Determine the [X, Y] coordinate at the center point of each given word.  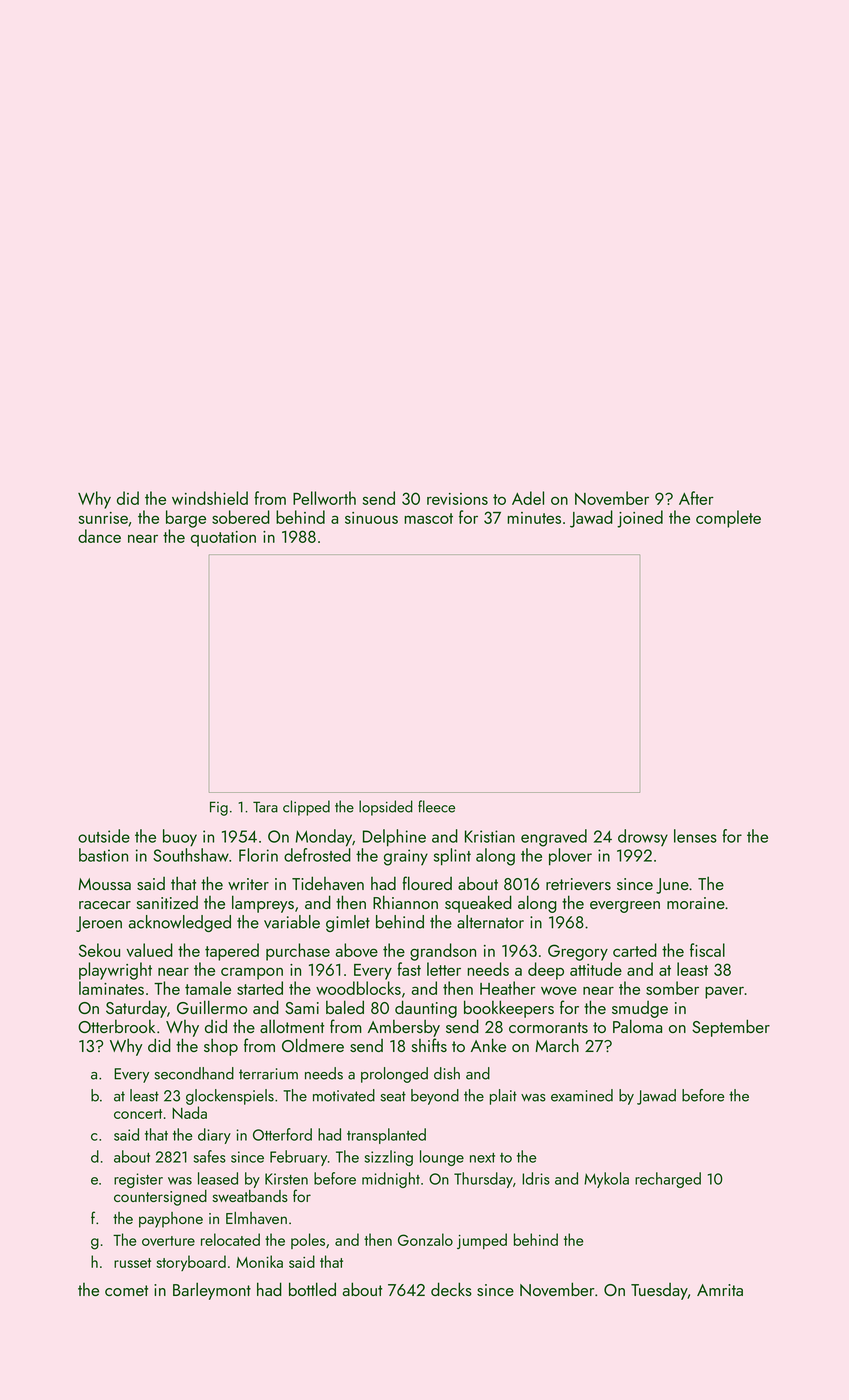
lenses [695, 836]
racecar [105, 905]
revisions [457, 499]
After [696, 498]
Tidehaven [328, 883]
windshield [210, 498]
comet [126, 1290]
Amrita [720, 1290]
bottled [312, 1289]
